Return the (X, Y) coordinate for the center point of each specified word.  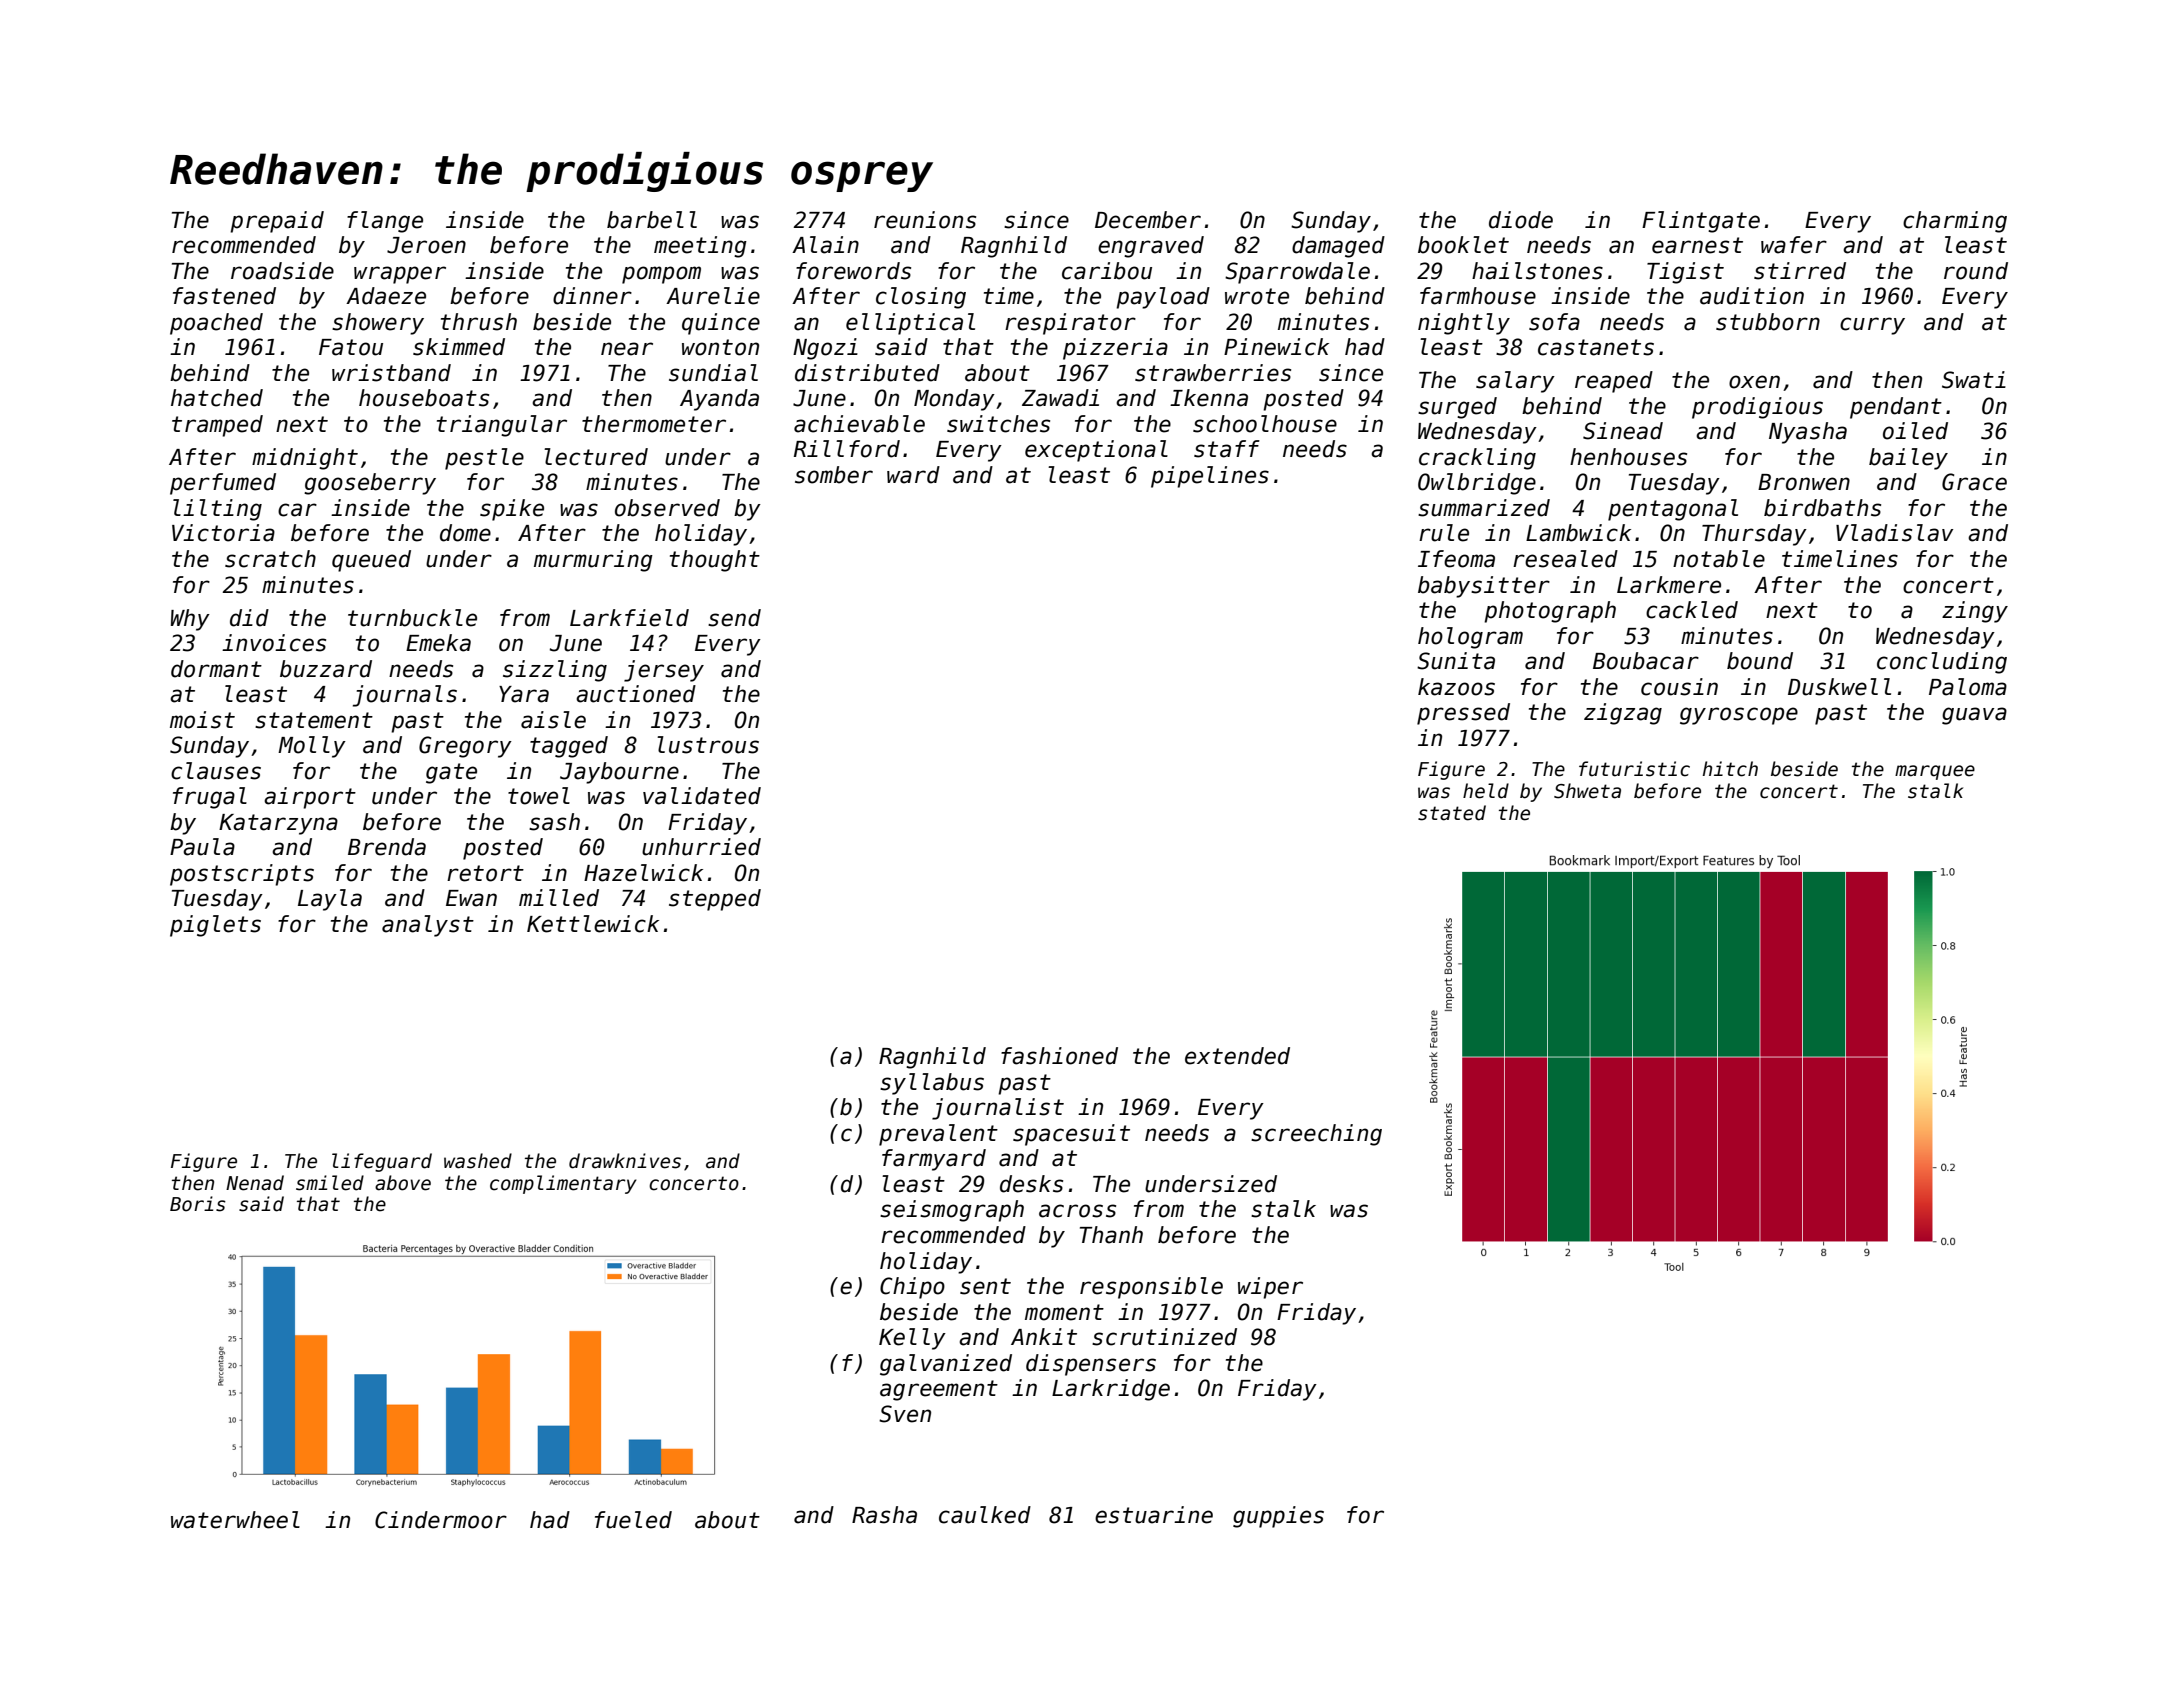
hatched (217, 398)
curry (1872, 326)
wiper (1270, 1288)
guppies (1278, 1517)
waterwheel (235, 1520)
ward (913, 475)
